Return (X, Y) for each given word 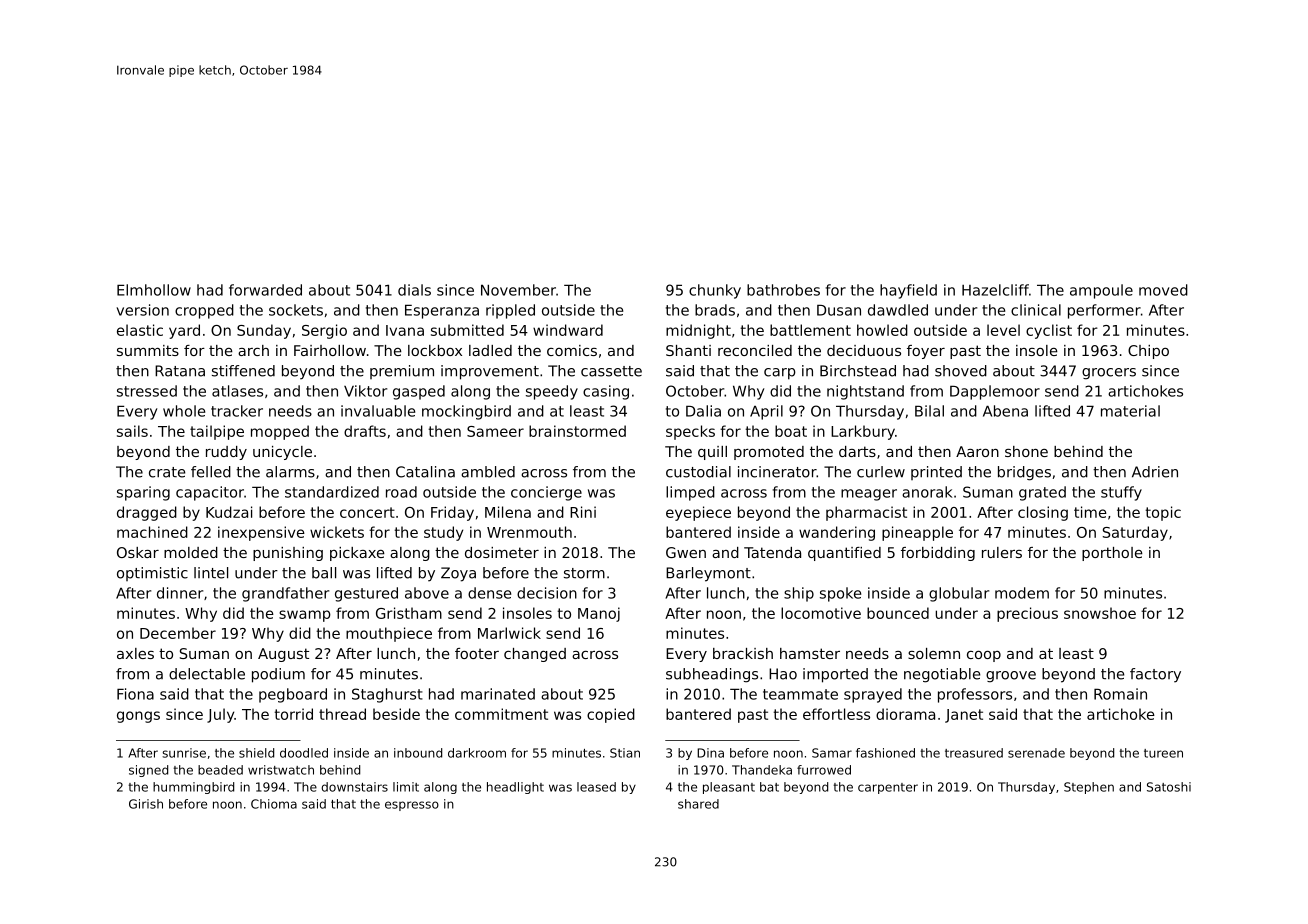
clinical (1036, 310)
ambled (488, 472)
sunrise (184, 753)
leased (596, 787)
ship (799, 594)
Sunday (264, 331)
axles (135, 653)
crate (167, 472)
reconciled (755, 350)
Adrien (1155, 472)
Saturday (1135, 533)
